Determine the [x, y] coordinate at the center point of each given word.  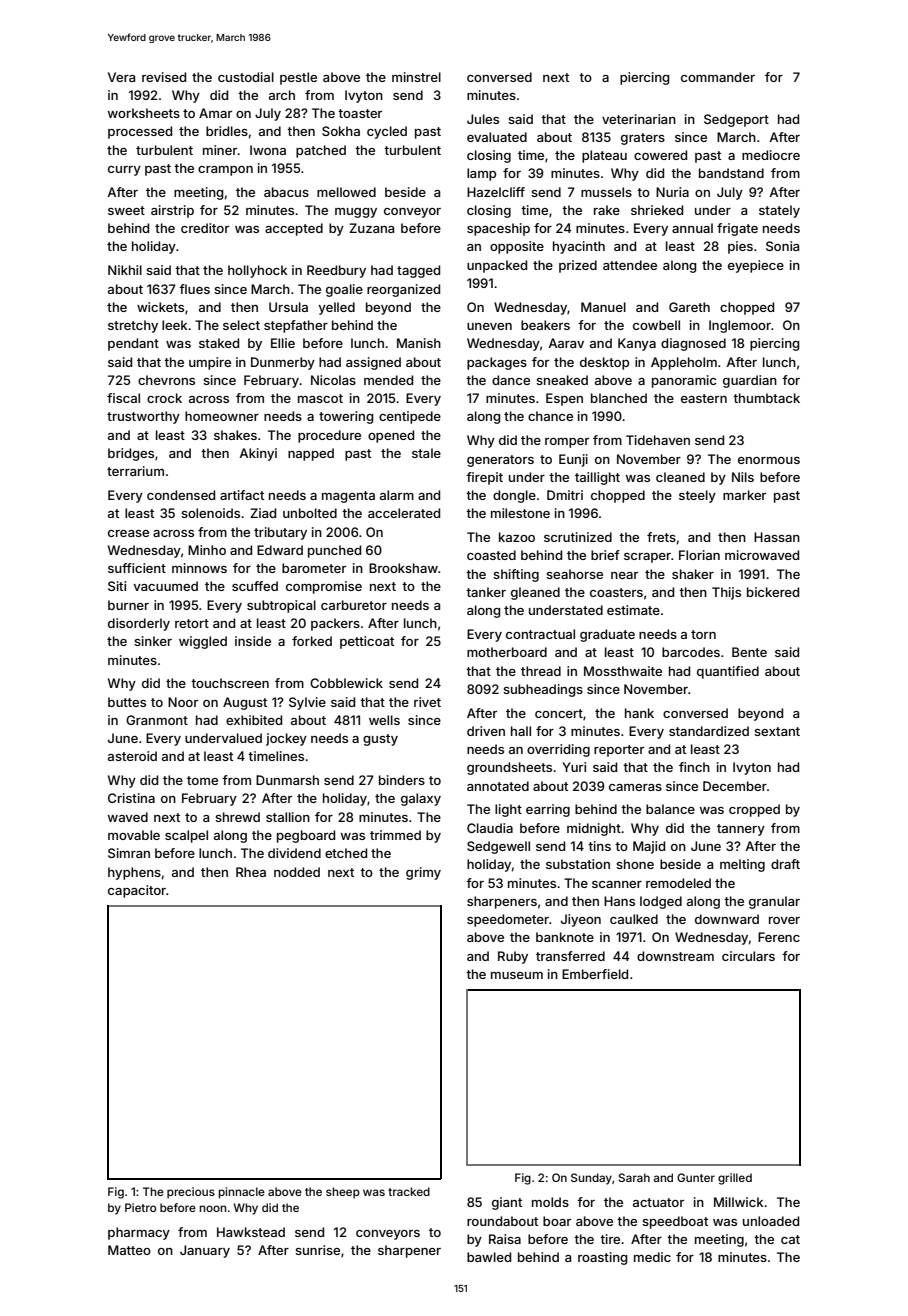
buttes [127, 702]
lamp [481, 174]
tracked [409, 1191]
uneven [489, 326]
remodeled [678, 883]
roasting [602, 1258]
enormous [769, 460]
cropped [754, 810]
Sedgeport [736, 120]
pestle [298, 78]
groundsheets [509, 768]
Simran [129, 853]
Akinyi [258, 454]
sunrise [317, 1250]
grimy [423, 873]
